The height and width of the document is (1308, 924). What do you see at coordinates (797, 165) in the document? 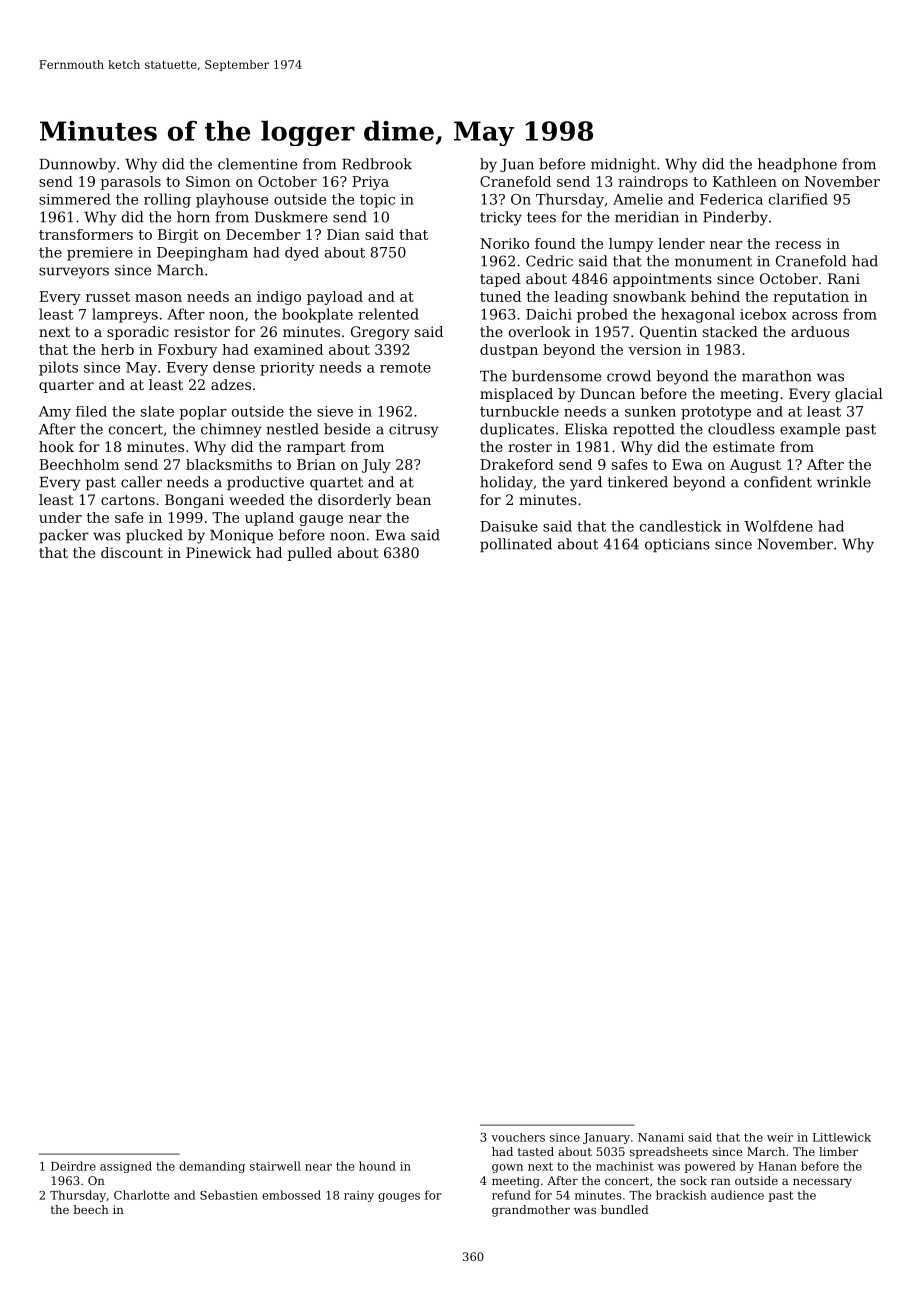
I see `headphone` at bounding box center [797, 165].
